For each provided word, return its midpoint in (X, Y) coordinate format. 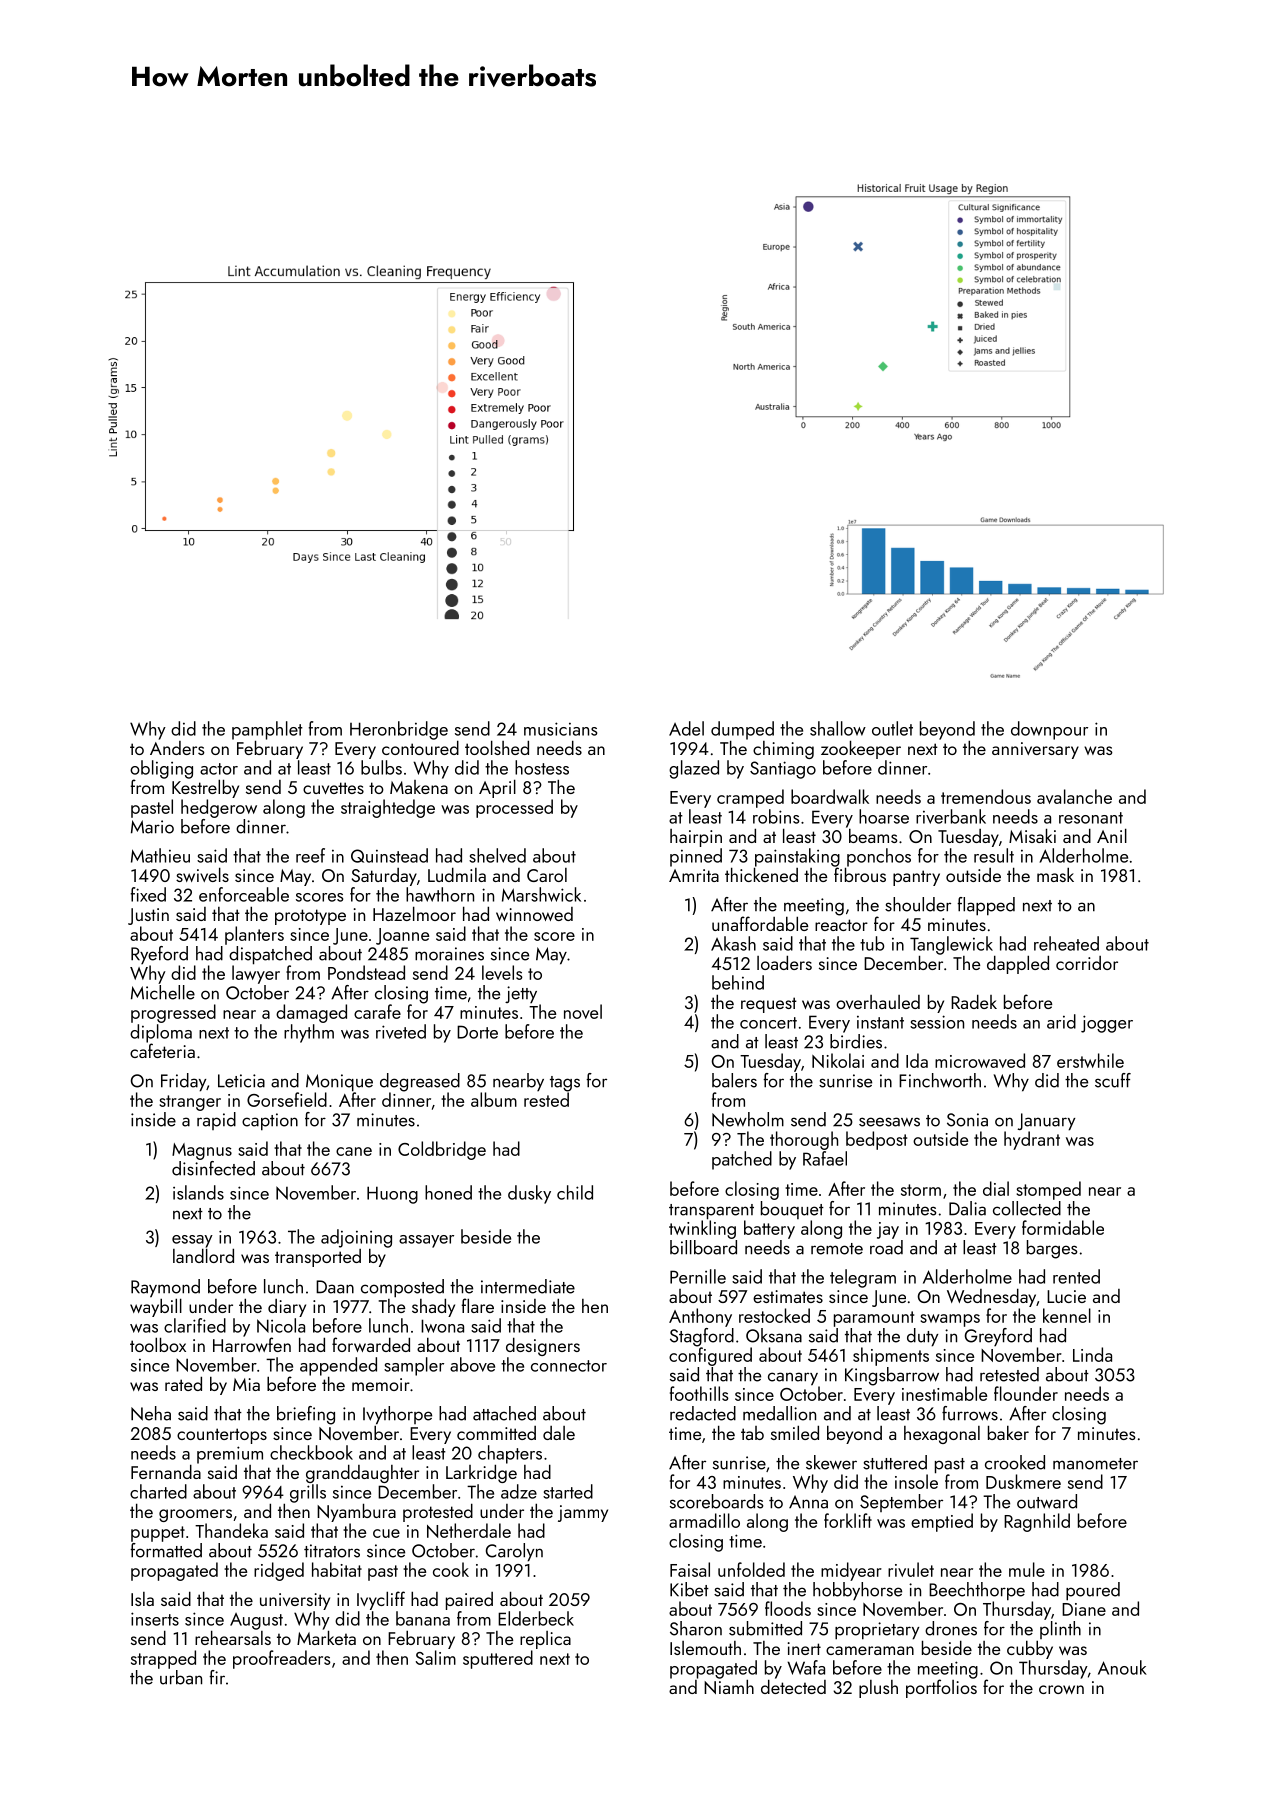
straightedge (388, 808)
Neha (151, 1413)
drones (951, 1628)
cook (451, 1569)
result (994, 855)
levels (502, 972)
